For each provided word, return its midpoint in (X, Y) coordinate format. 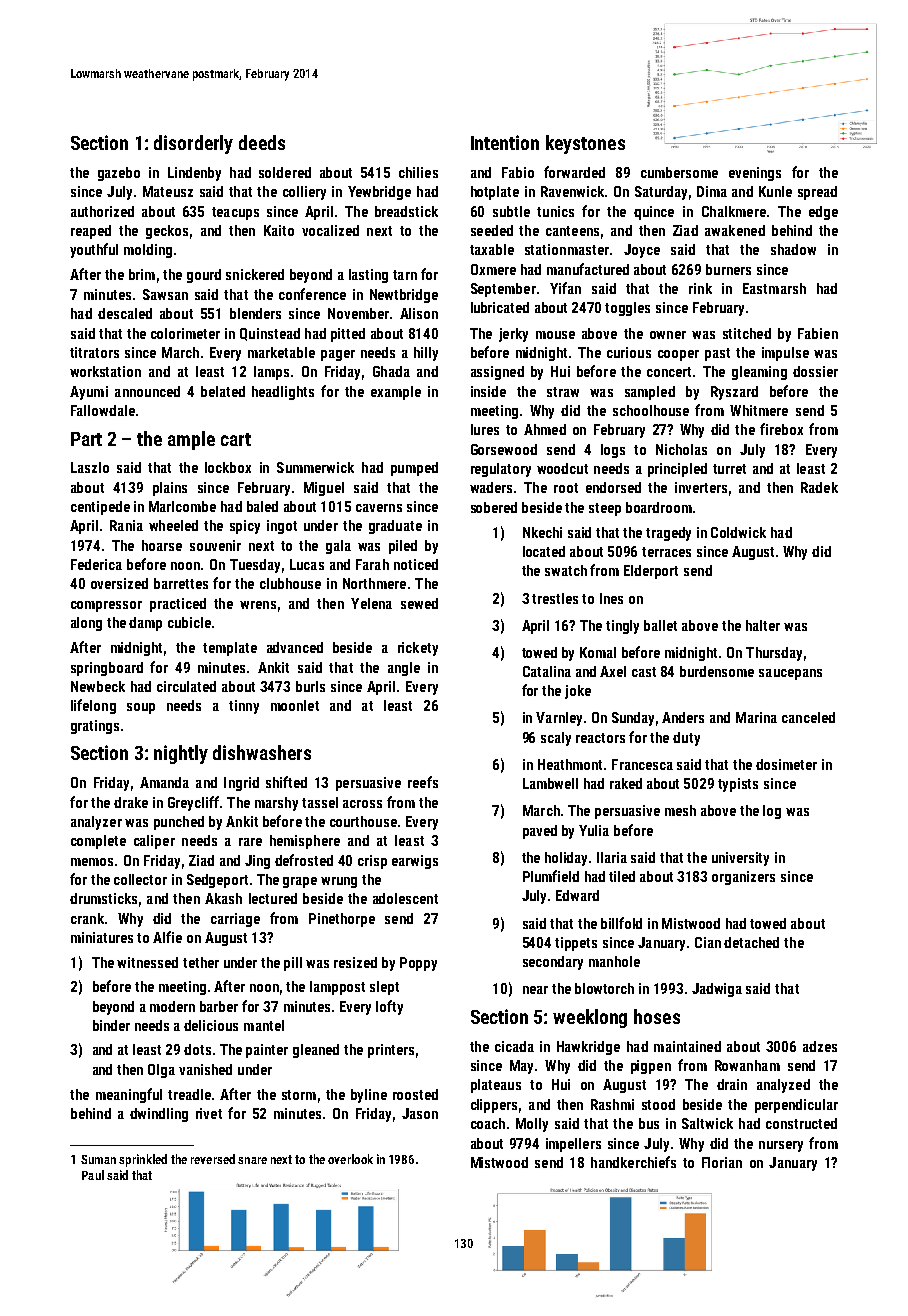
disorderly (193, 144)
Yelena (371, 603)
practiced (178, 605)
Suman (98, 1159)
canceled (808, 717)
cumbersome (679, 172)
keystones (585, 144)
